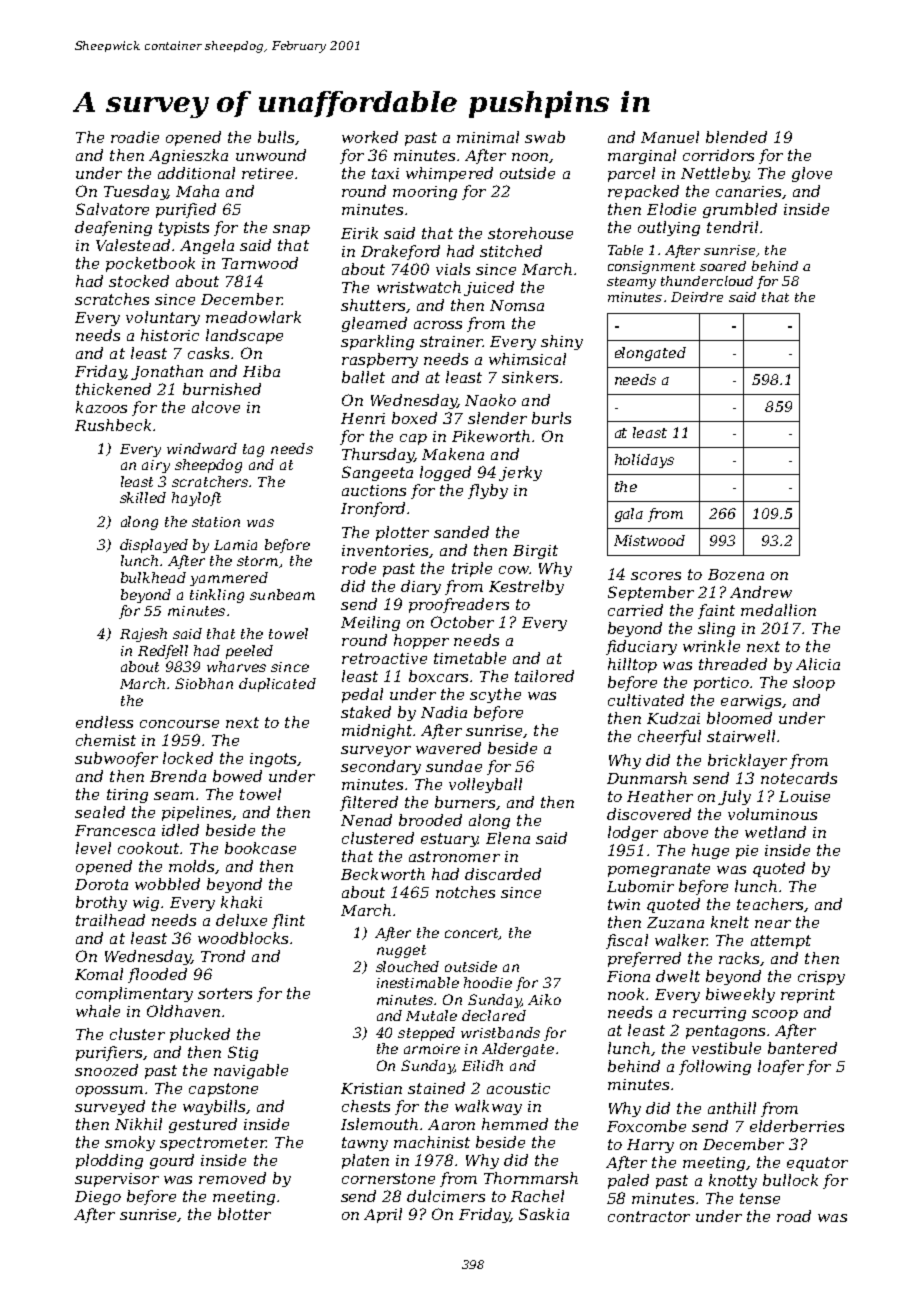  Describe the element at coordinates (520, 473) in the document. I see `jerky` at that location.
